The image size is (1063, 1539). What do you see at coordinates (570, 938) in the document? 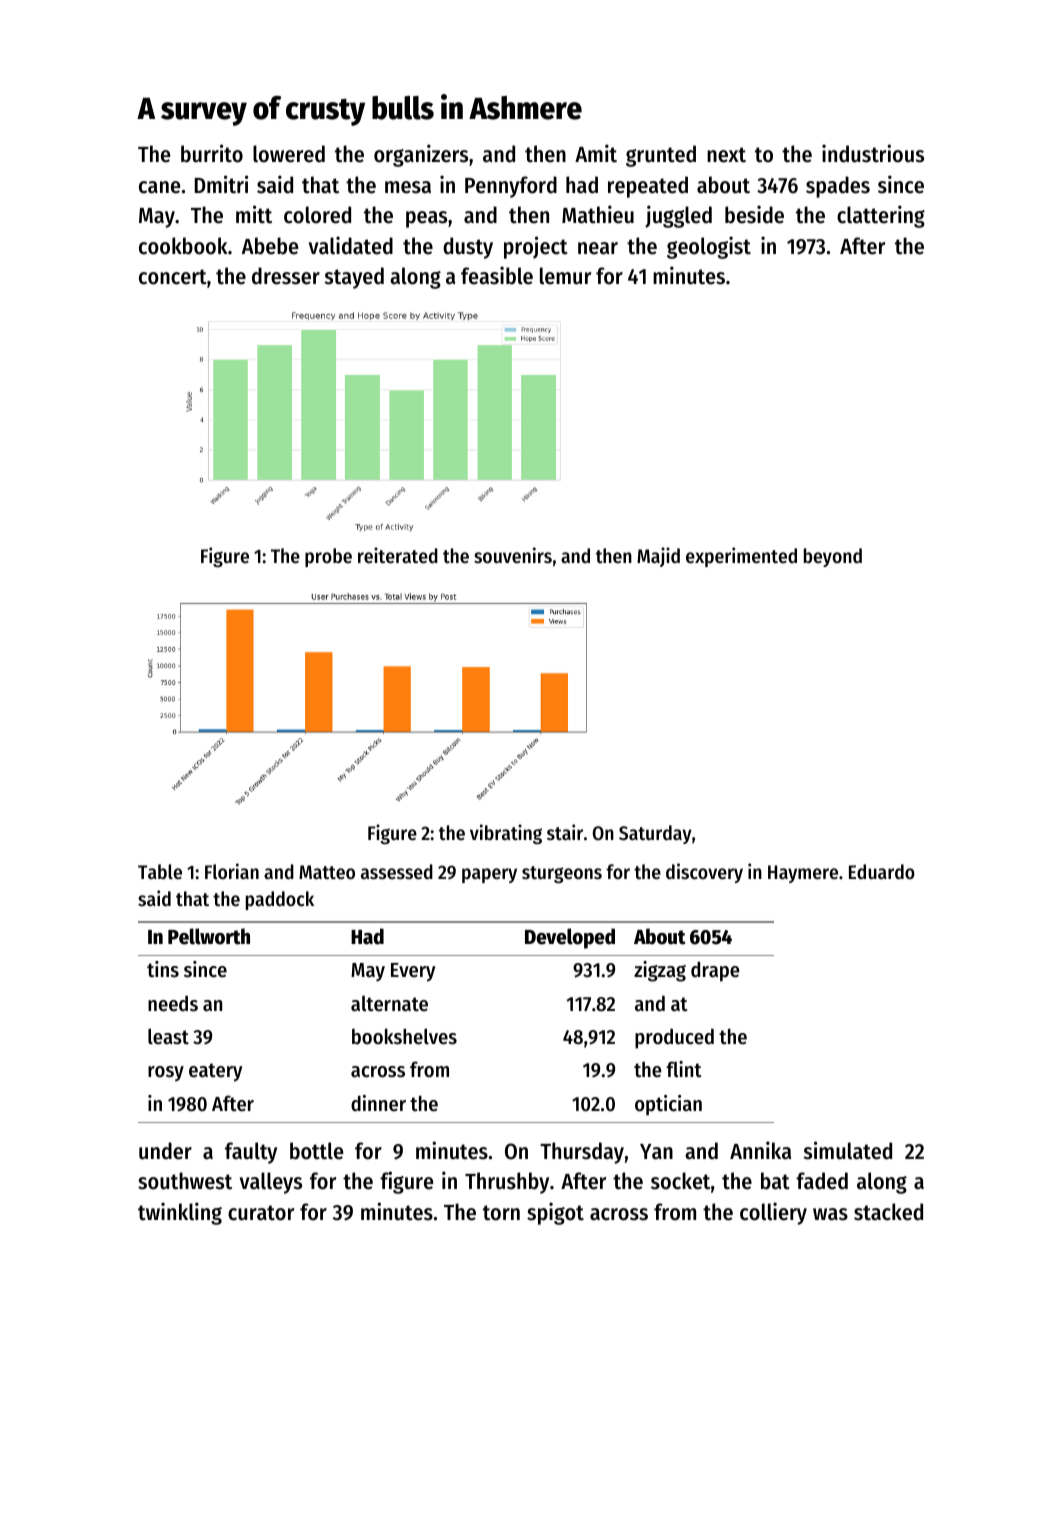
I see `Developed` at bounding box center [570, 938].
